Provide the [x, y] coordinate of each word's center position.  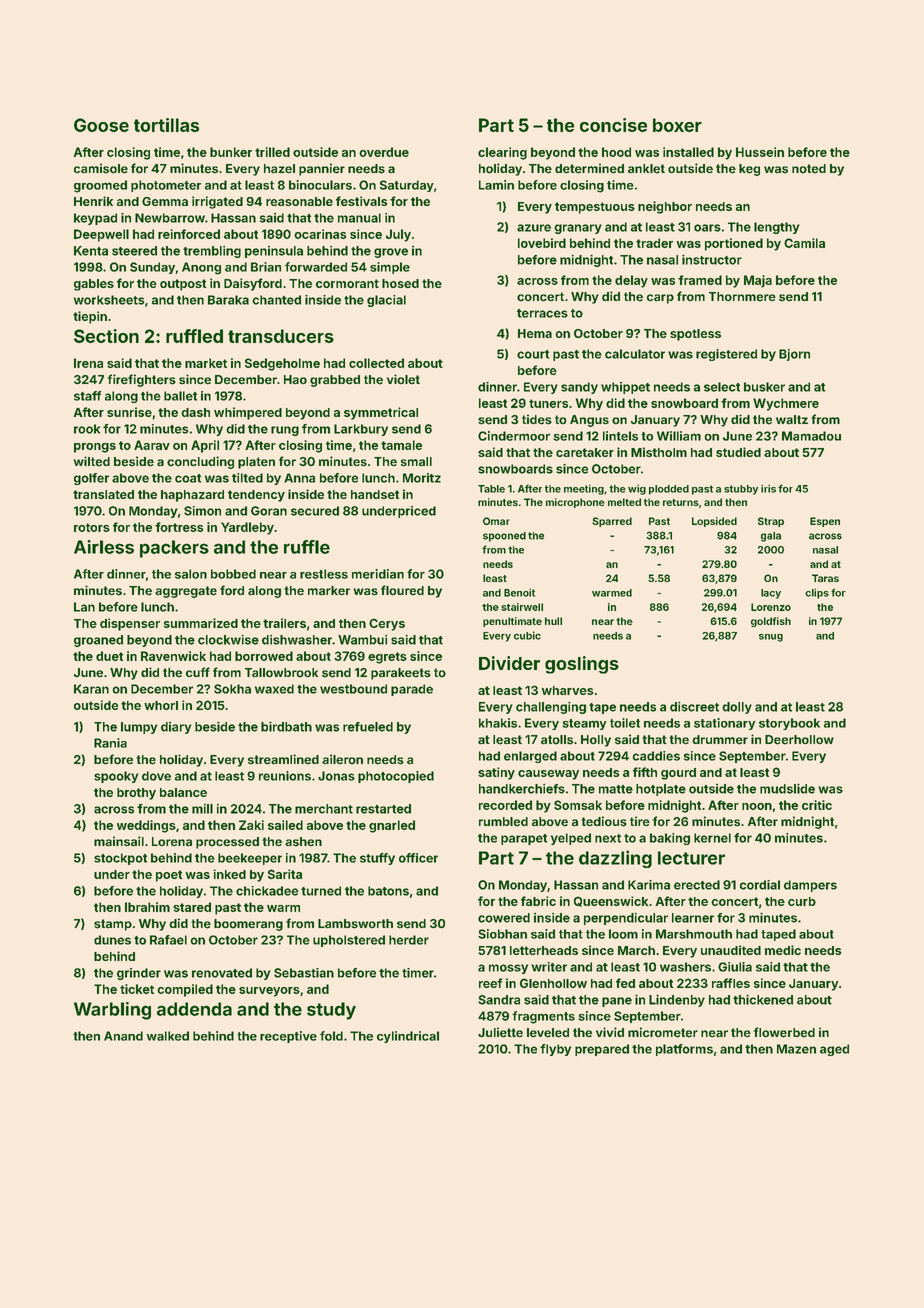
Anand [123, 1036]
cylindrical [408, 1037]
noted [809, 169]
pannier [322, 169]
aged [834, 1050]
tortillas [166, 125]
